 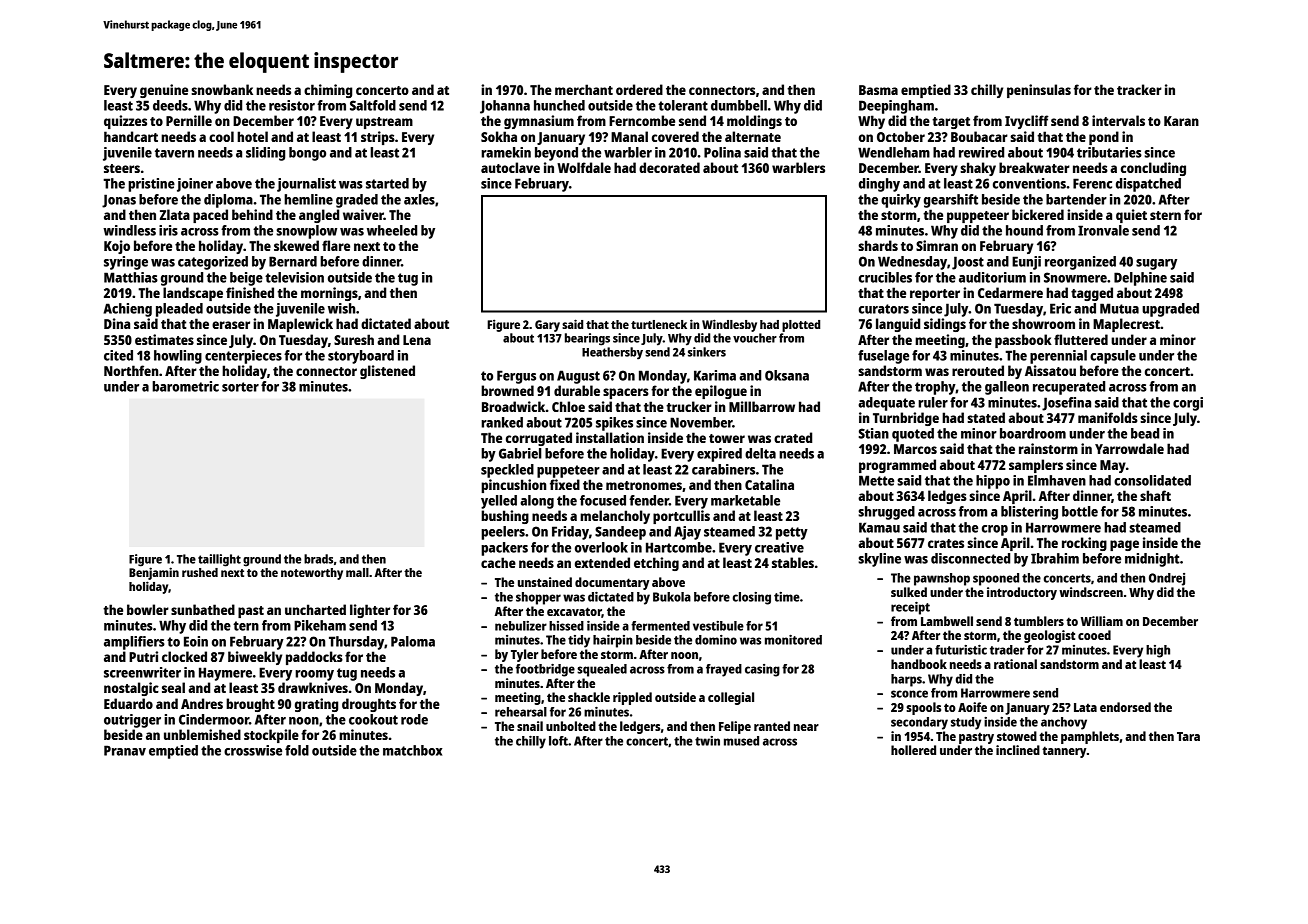 I want to click on Pranav, so click(x=125, y=750).
